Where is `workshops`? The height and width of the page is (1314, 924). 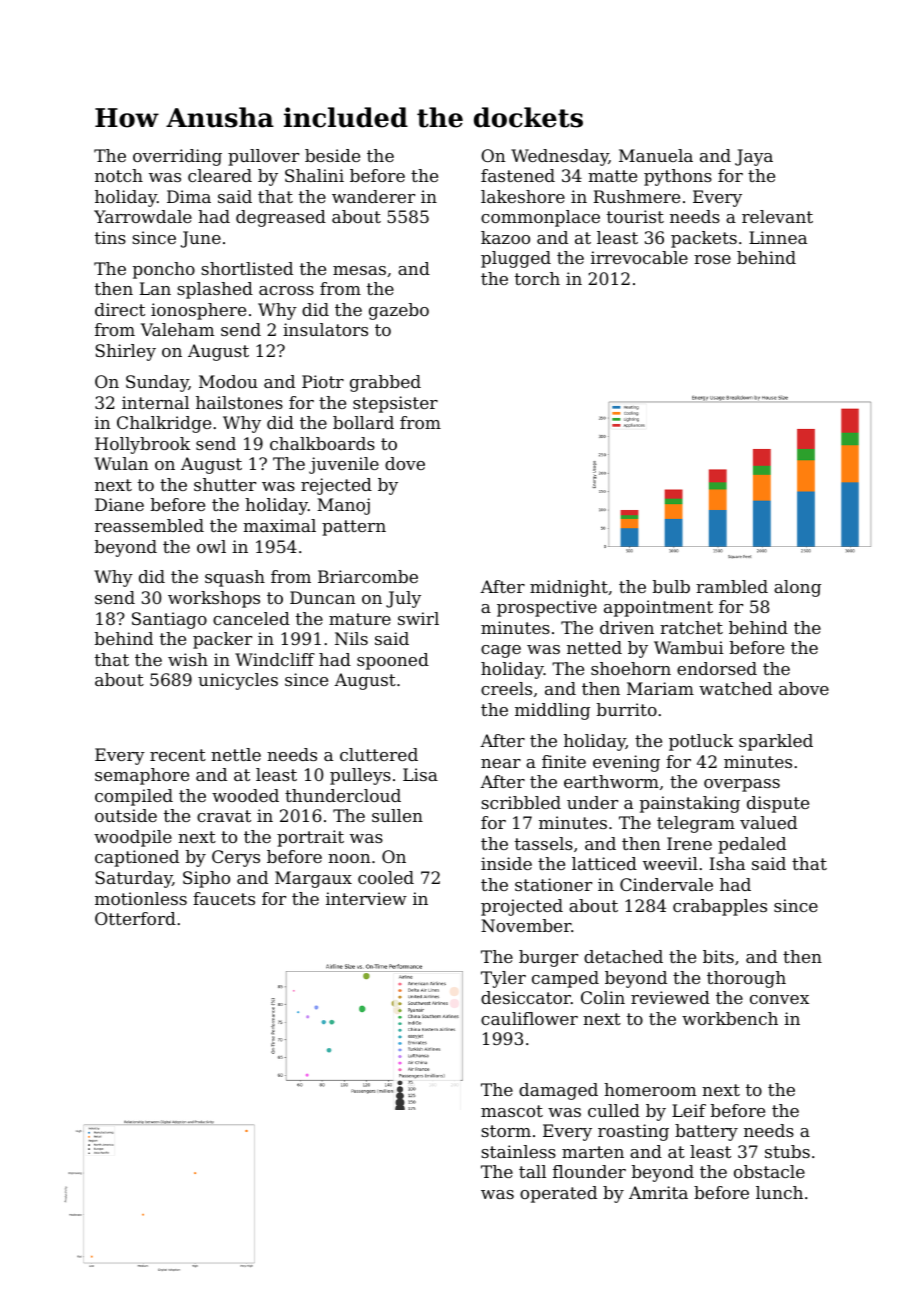 workshops is located at coordinates (214, 599).
